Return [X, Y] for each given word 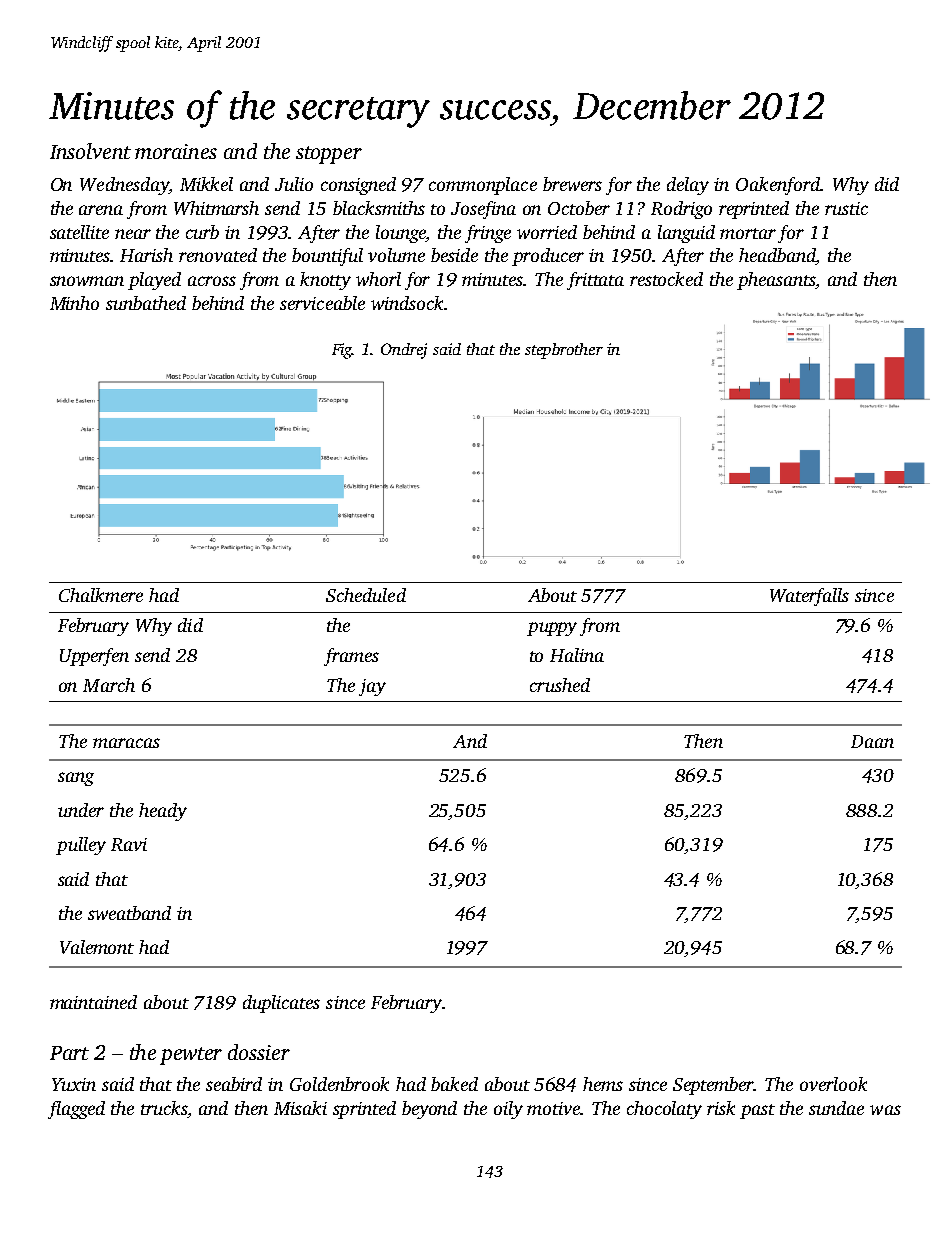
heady [163, 812]
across [212, 281]
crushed [560, 685]
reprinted [754, 210]
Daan [872, 741]
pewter [191, 1056]
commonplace [483, 186]
